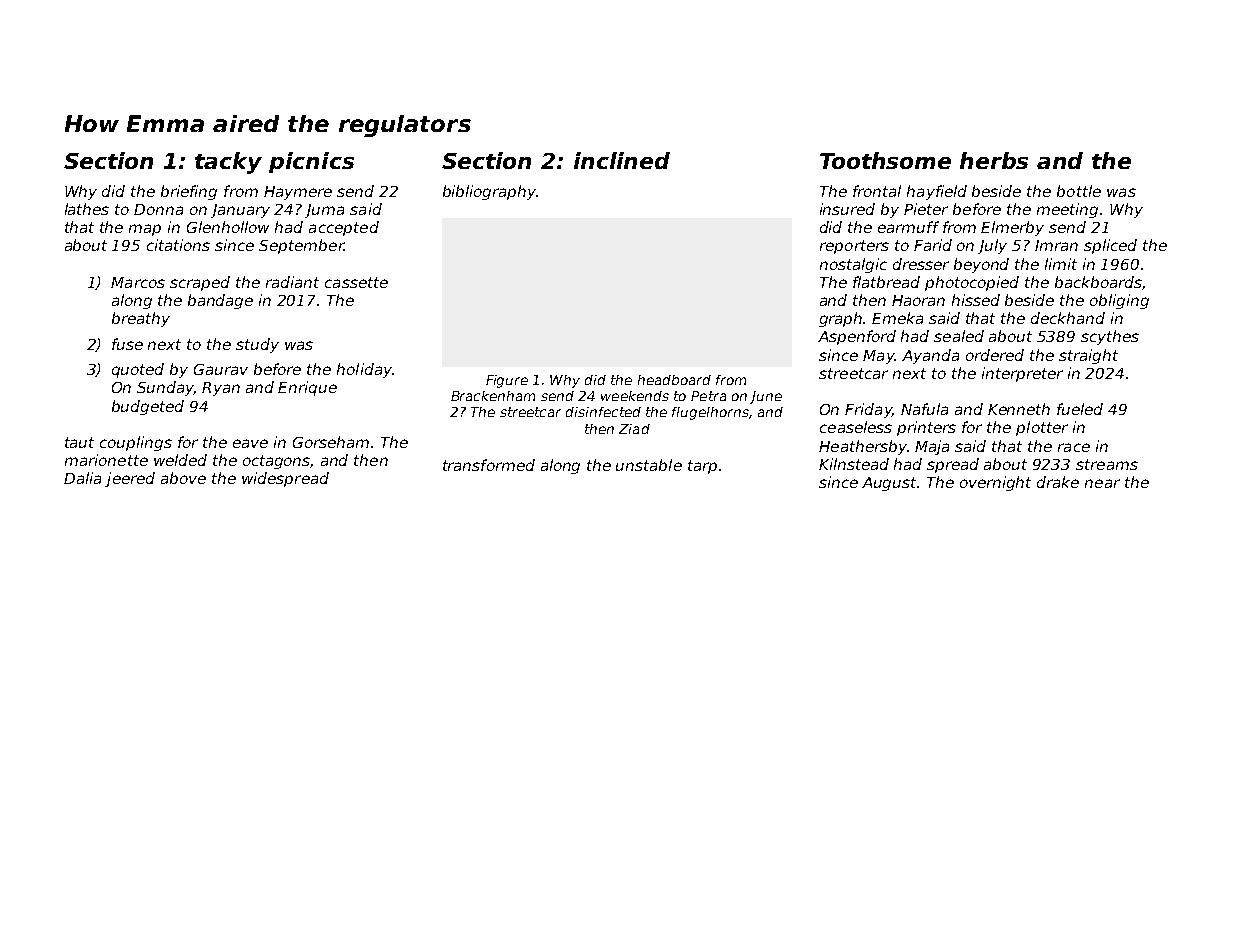 The width and height of the screenshot is (1233, 952). Describe the element at coordinates (87, 209) in the screenshot. I see `lathes` at that location.
